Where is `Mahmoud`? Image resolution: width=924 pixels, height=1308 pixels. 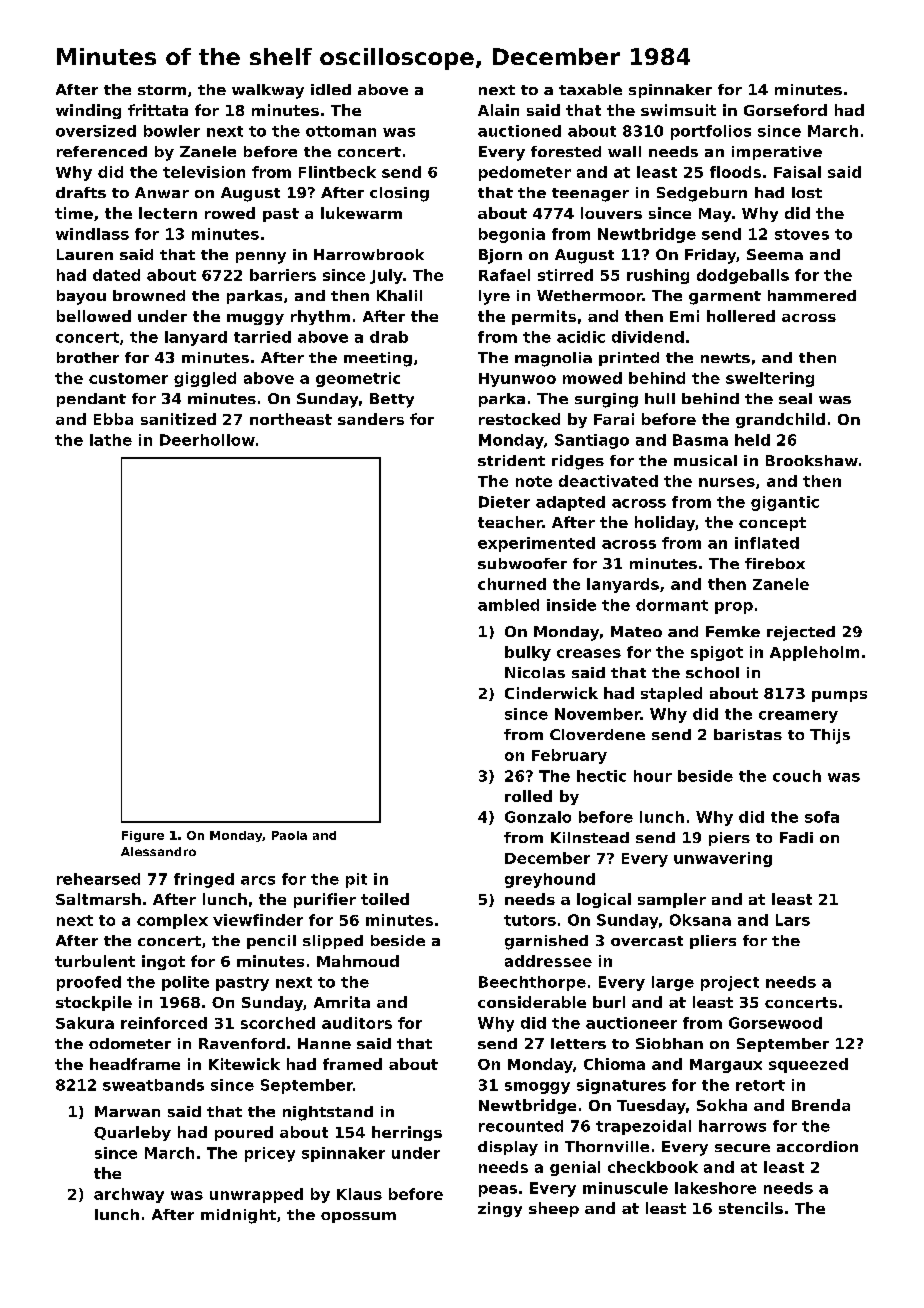
Mahmoud is located at coordinates (358, 961).
